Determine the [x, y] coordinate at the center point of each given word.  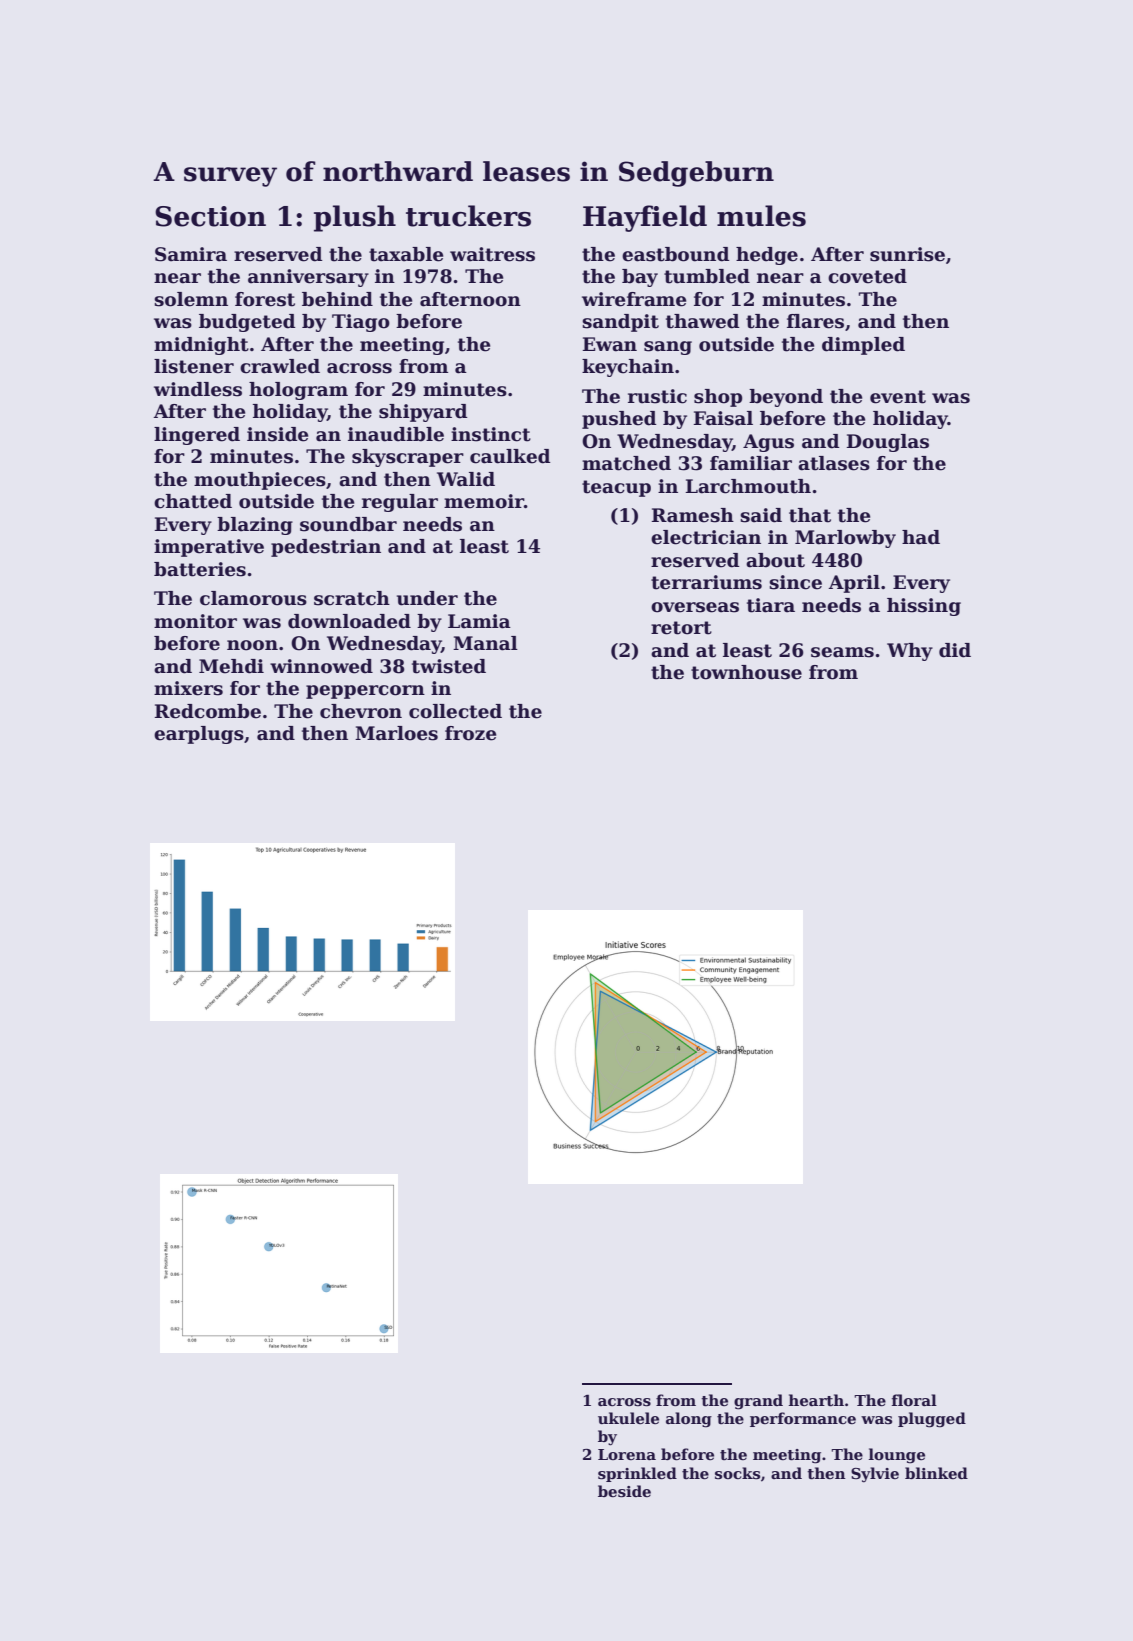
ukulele [628, 1418]
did [955, 650]
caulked [510, 456]
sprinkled [637, 1474]
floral [914, 1400]
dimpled [863, 346]
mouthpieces [260, 481]
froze [470, 733]
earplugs [199, 735]
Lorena [627, 1454]
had [921, 537]
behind [337, 299]
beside [624, 1491]
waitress [492, 254]
